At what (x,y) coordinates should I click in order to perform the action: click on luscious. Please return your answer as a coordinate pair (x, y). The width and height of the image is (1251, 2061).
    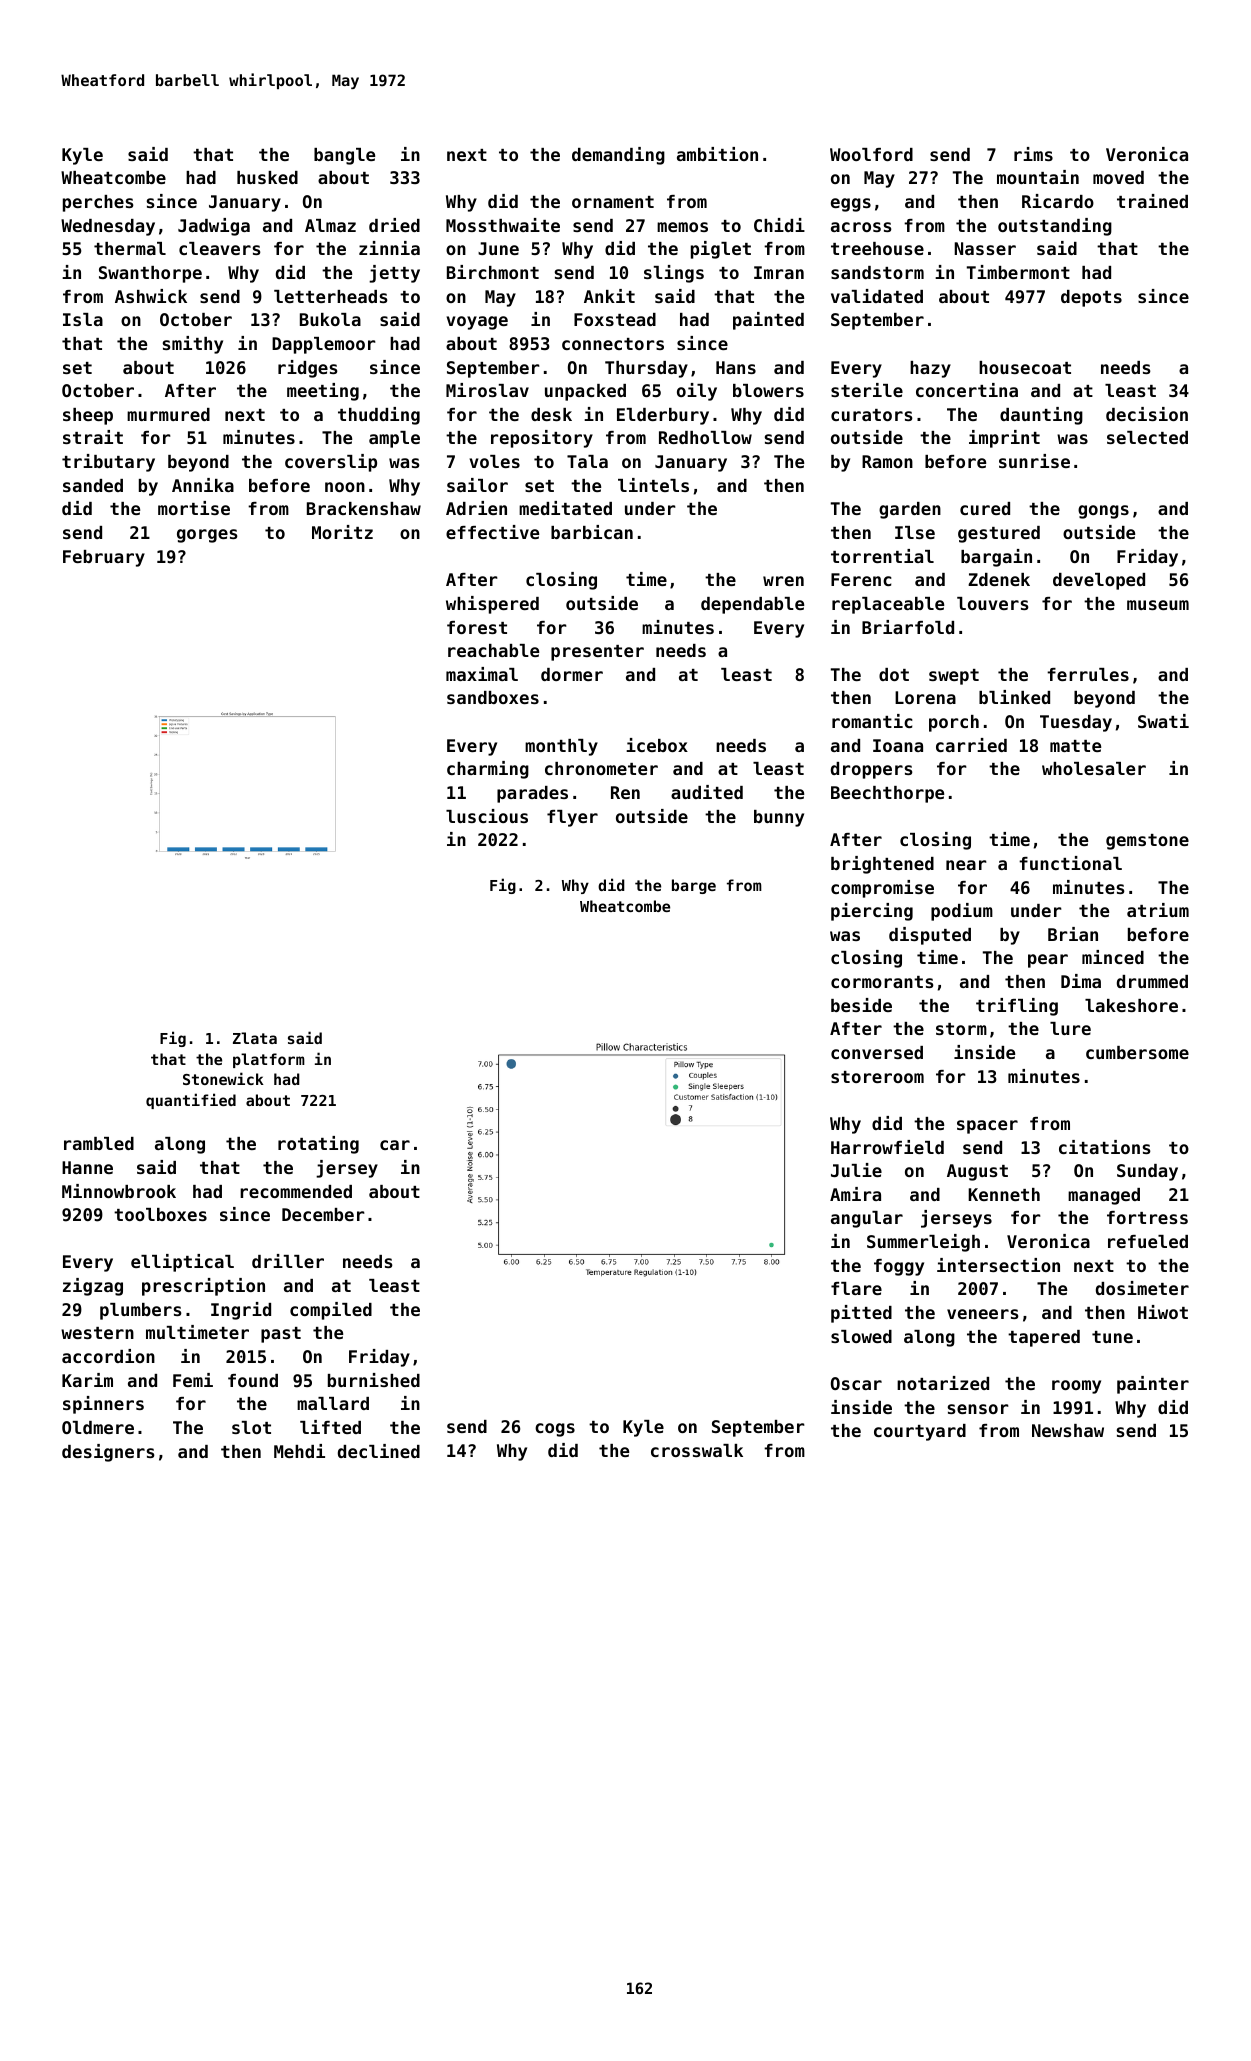
    Looking at the image, I should click on (487, 816).
